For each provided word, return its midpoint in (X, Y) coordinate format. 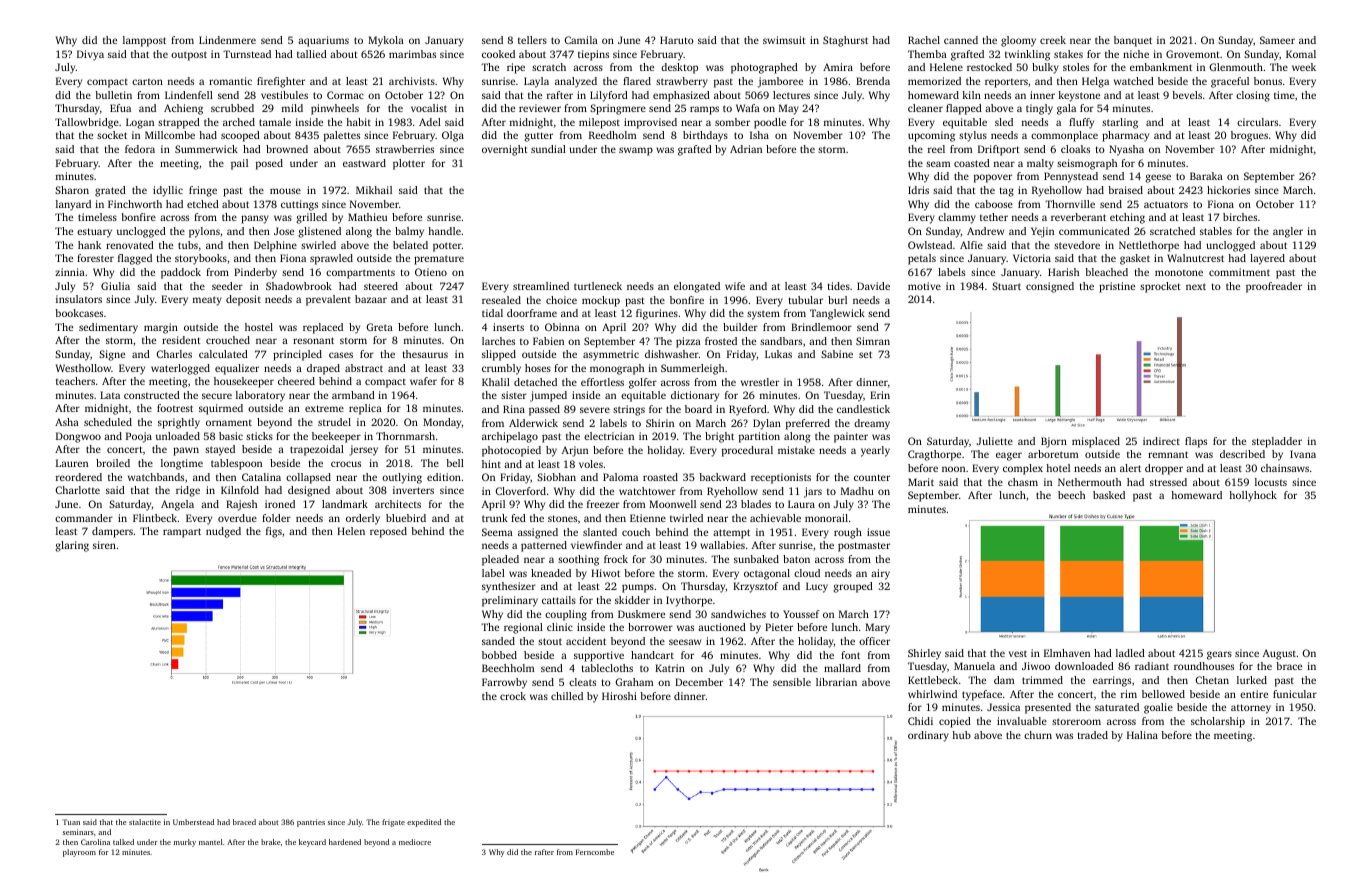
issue (878, 532)
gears (1219, 655)
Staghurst (845, 41)
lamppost (144, 41)
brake (271, 842)
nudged (223, 532)
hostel (259, 327)
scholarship (1218, 722)
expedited (424, 823)
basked (1109, 495)
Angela (177, 505)
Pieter (779, 627)
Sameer (1277, 40)
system (763, 315)
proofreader (1274, 287)
